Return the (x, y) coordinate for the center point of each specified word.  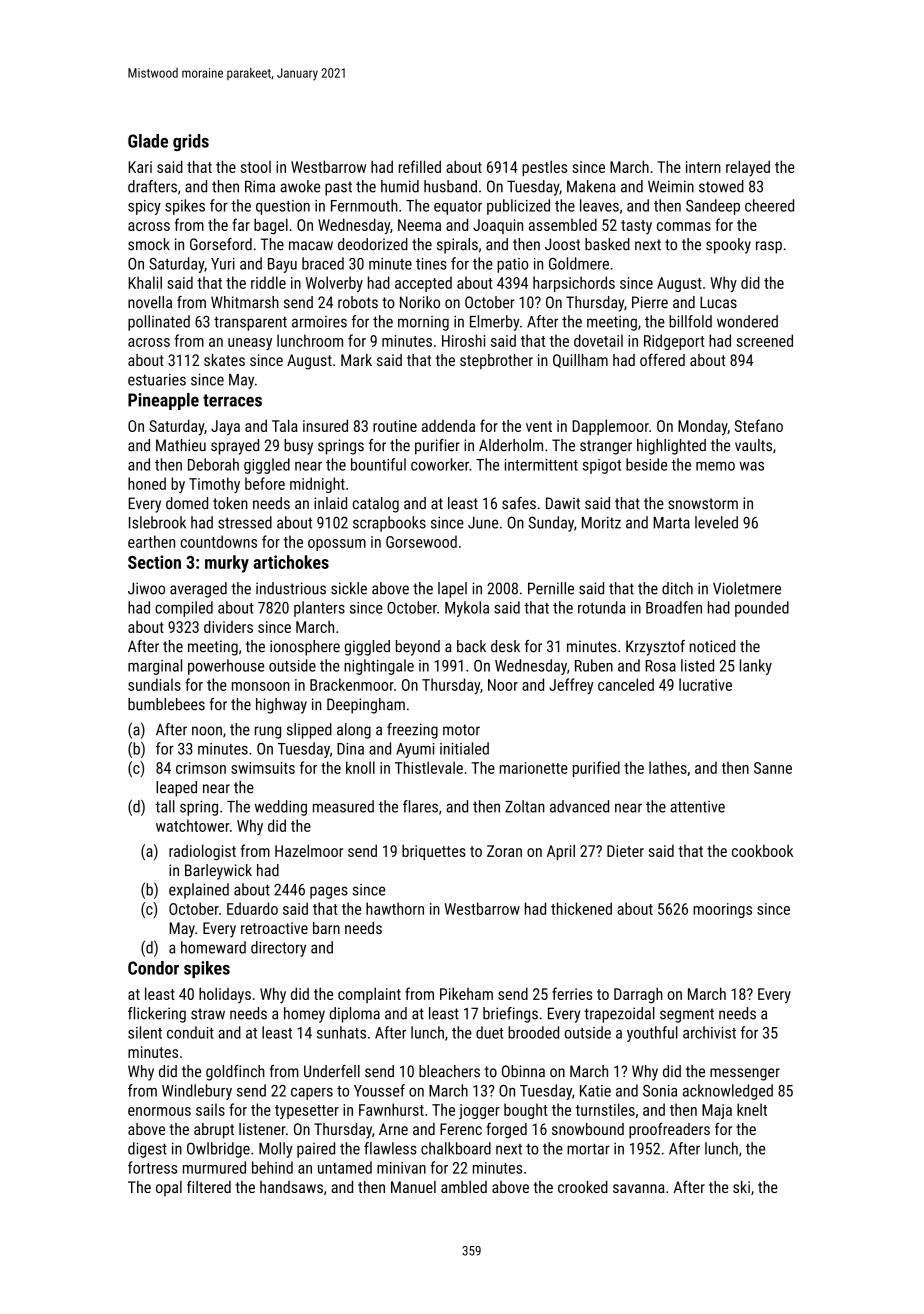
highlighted (671, 447)
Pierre (650, 302)
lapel (452, 590)
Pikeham (466, 993)
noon (207, 731)
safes (519, 503)
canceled (626, 684)
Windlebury (197, 1092)
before (265, 483)
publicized (518, 207)
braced (323, 263)
